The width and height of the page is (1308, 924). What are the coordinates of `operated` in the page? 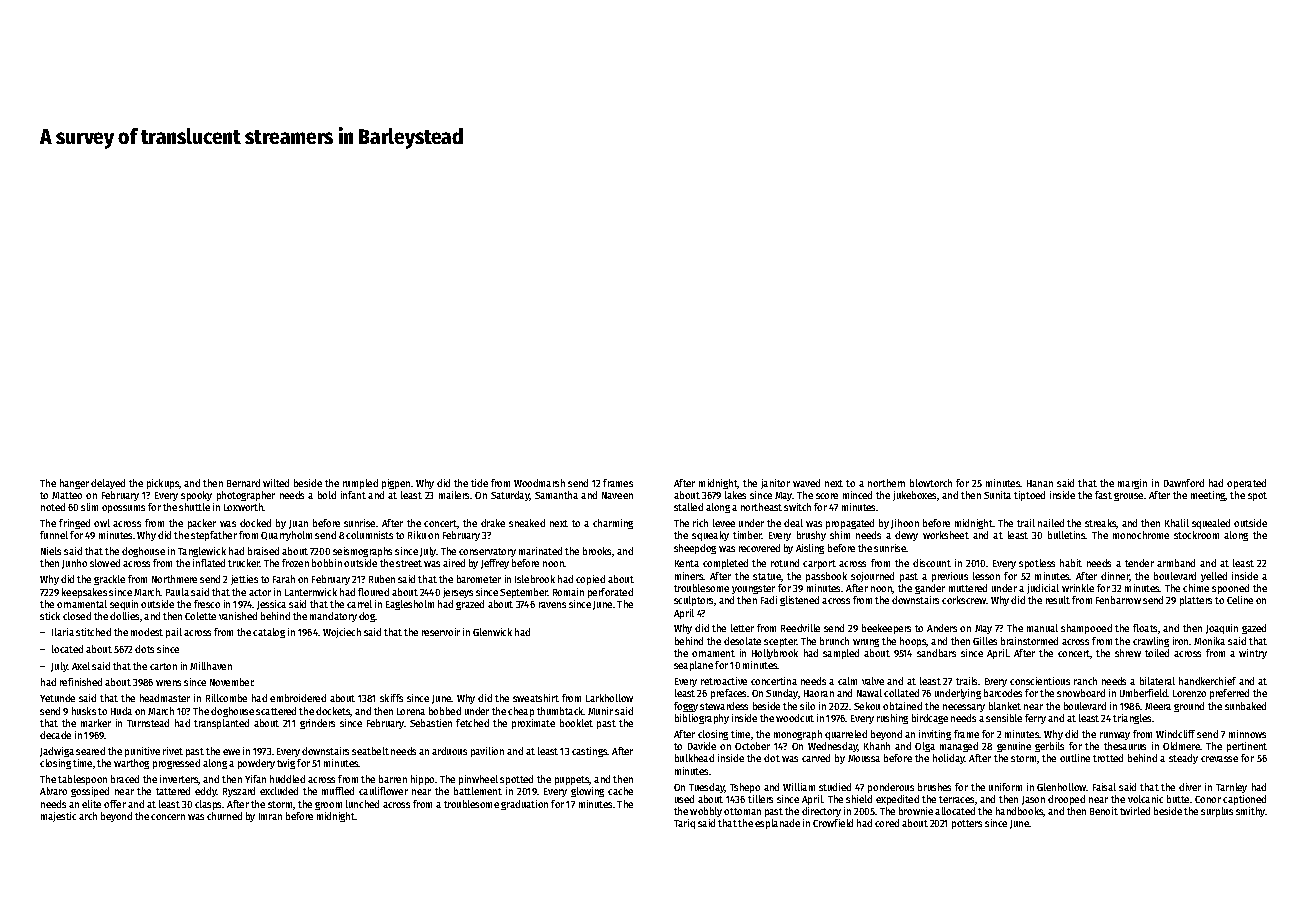 It's located at (1246, 484).
